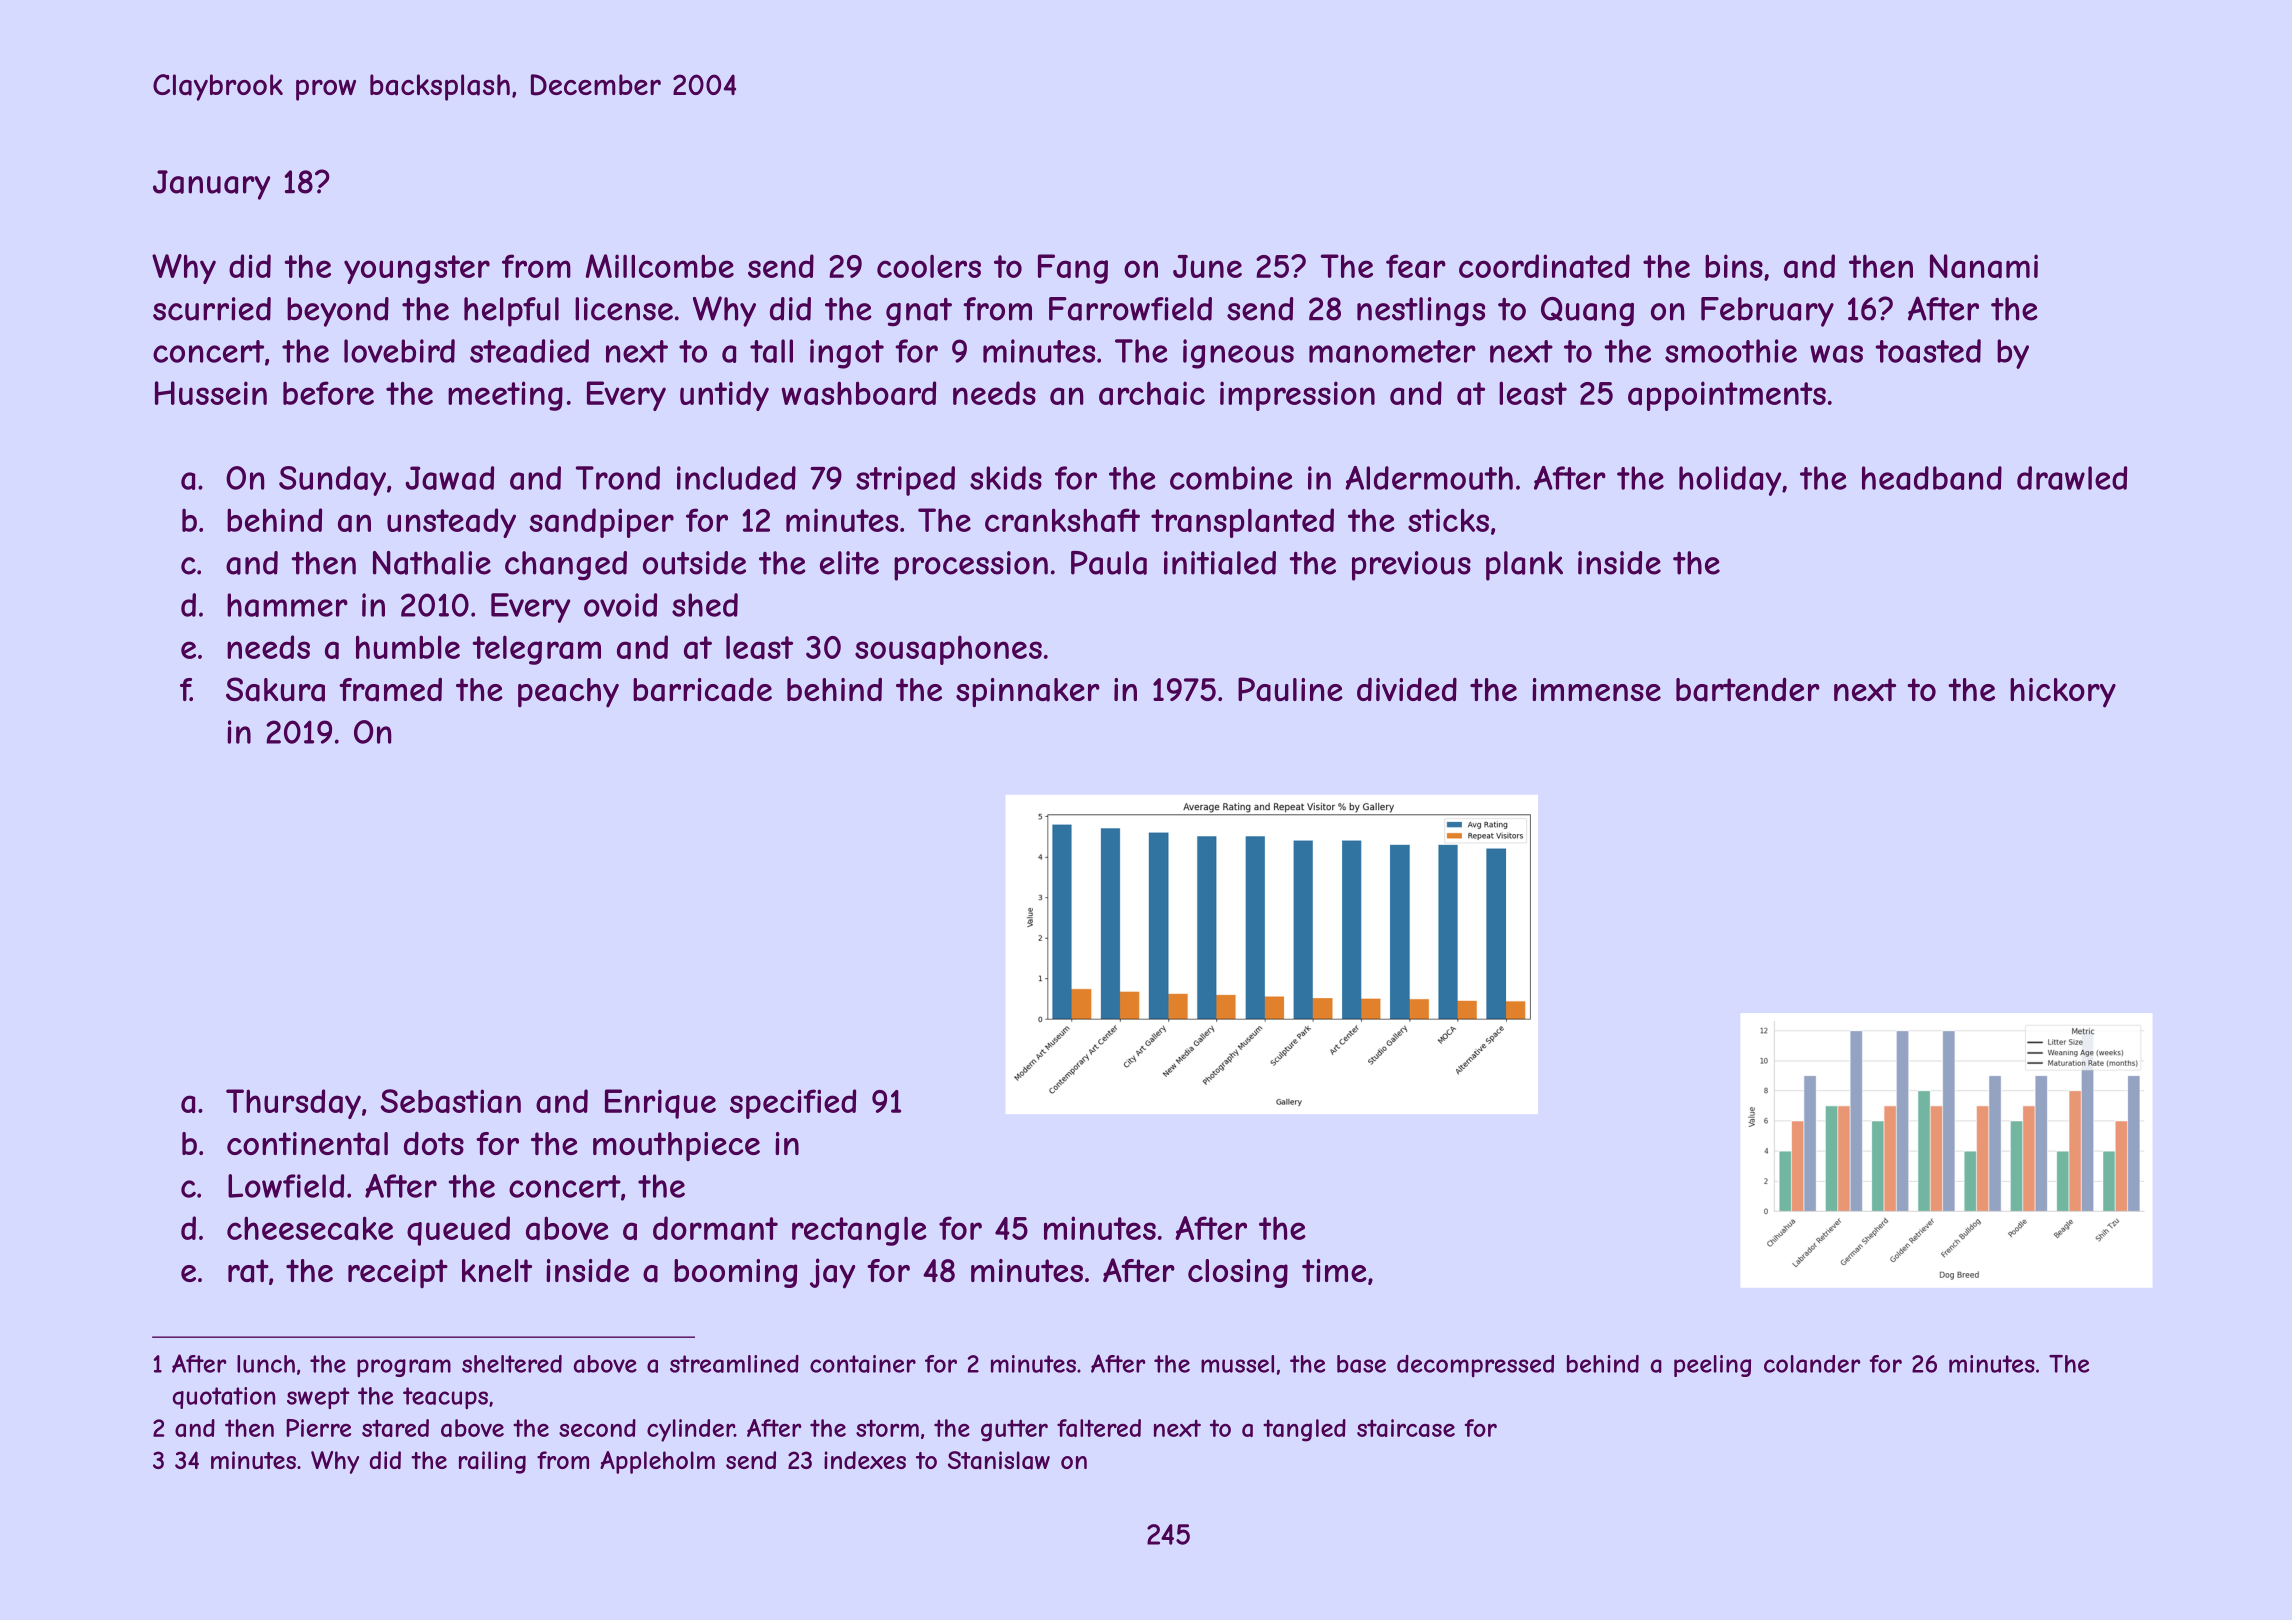  I want to click on continental, so click(307, 1144).
